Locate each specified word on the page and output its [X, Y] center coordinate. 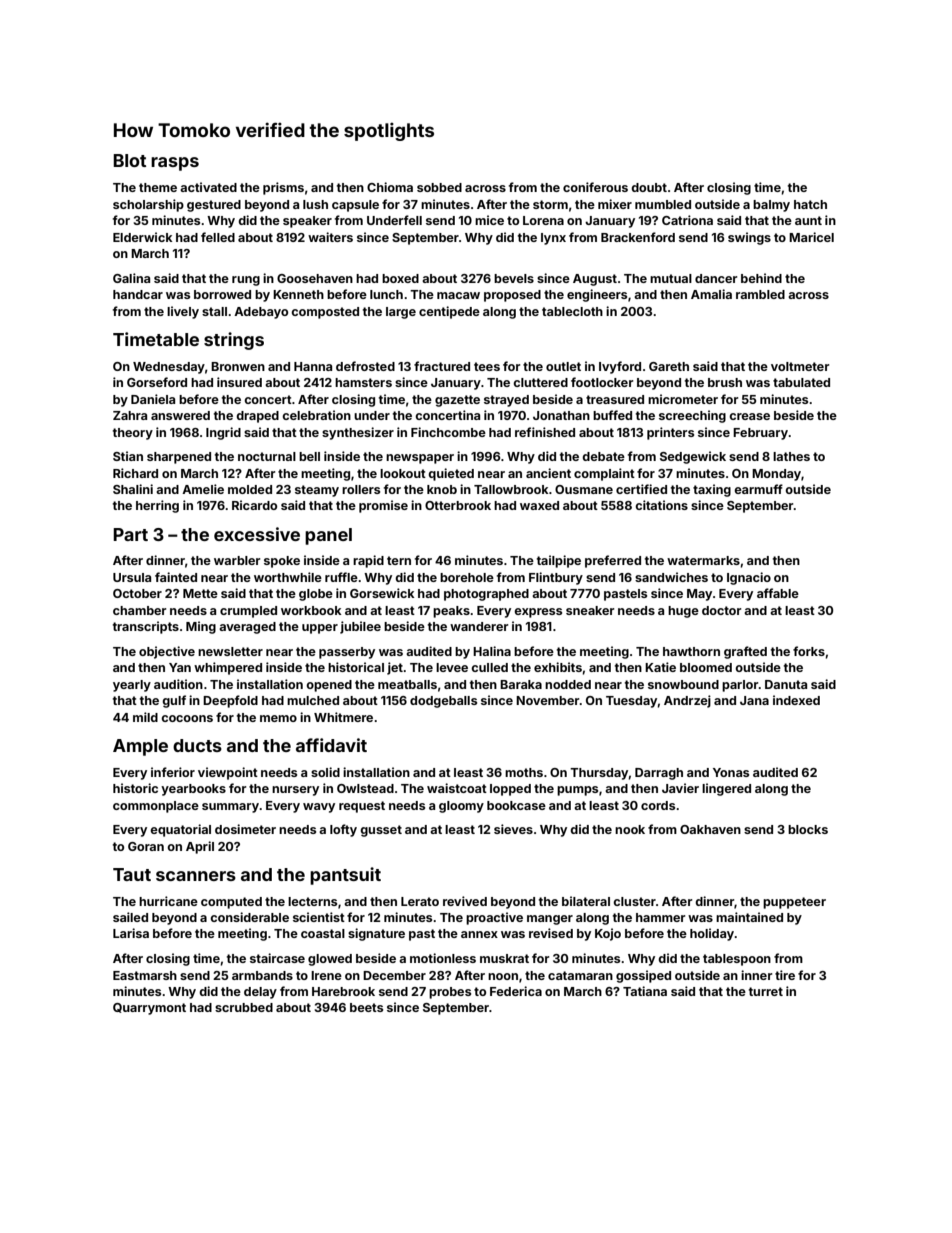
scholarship [148, 205]
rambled [760, 294]
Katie [660, 667]
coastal [323, 933]
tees [487, 366]
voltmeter [800, 366]
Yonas [731, 772]
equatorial [180, 830]
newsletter [230, 651]
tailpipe [559, 561]
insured [239, 382]
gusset [381, 831]
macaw [458, 295]
